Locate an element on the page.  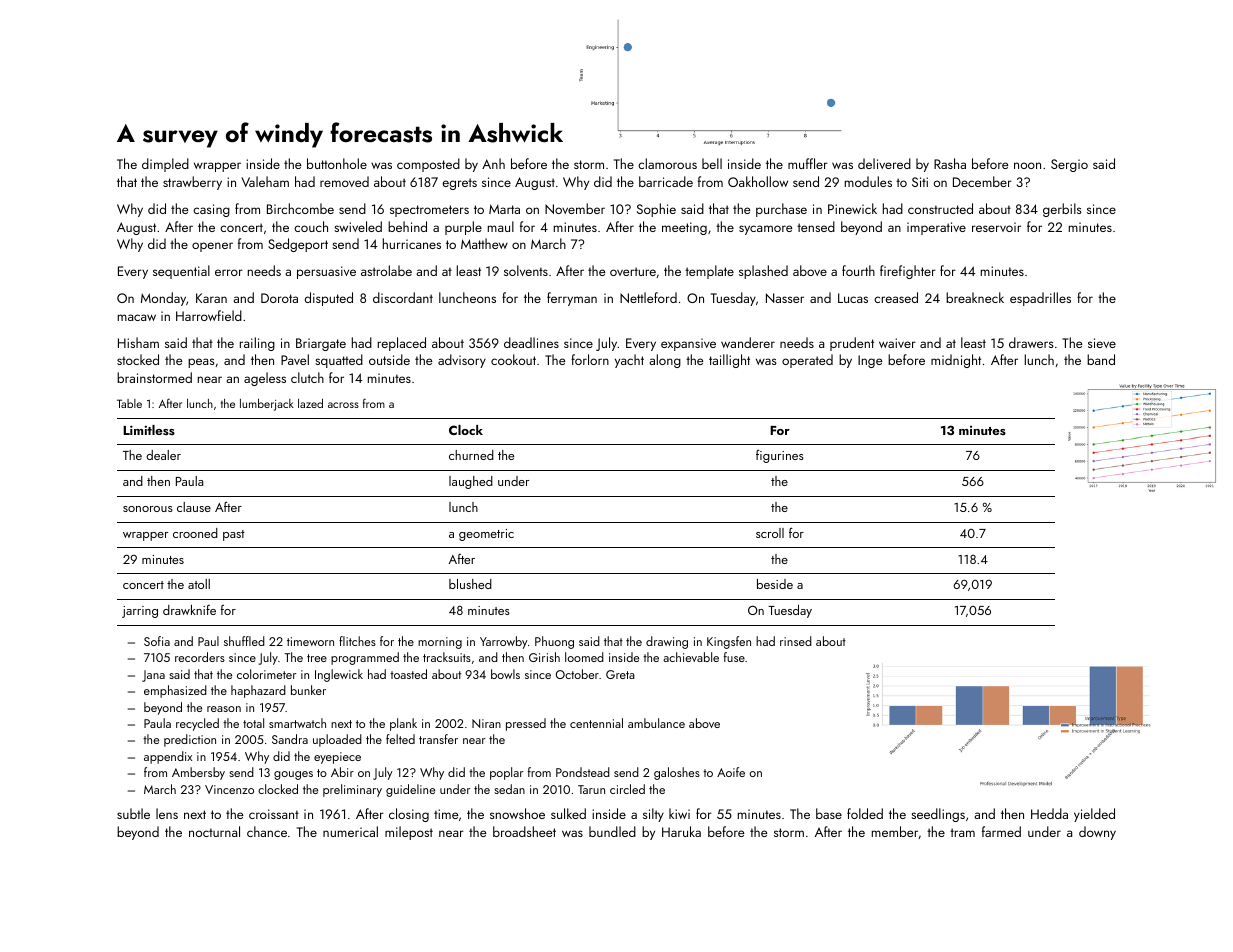
rinsed is located at coordinates (796, 641).
